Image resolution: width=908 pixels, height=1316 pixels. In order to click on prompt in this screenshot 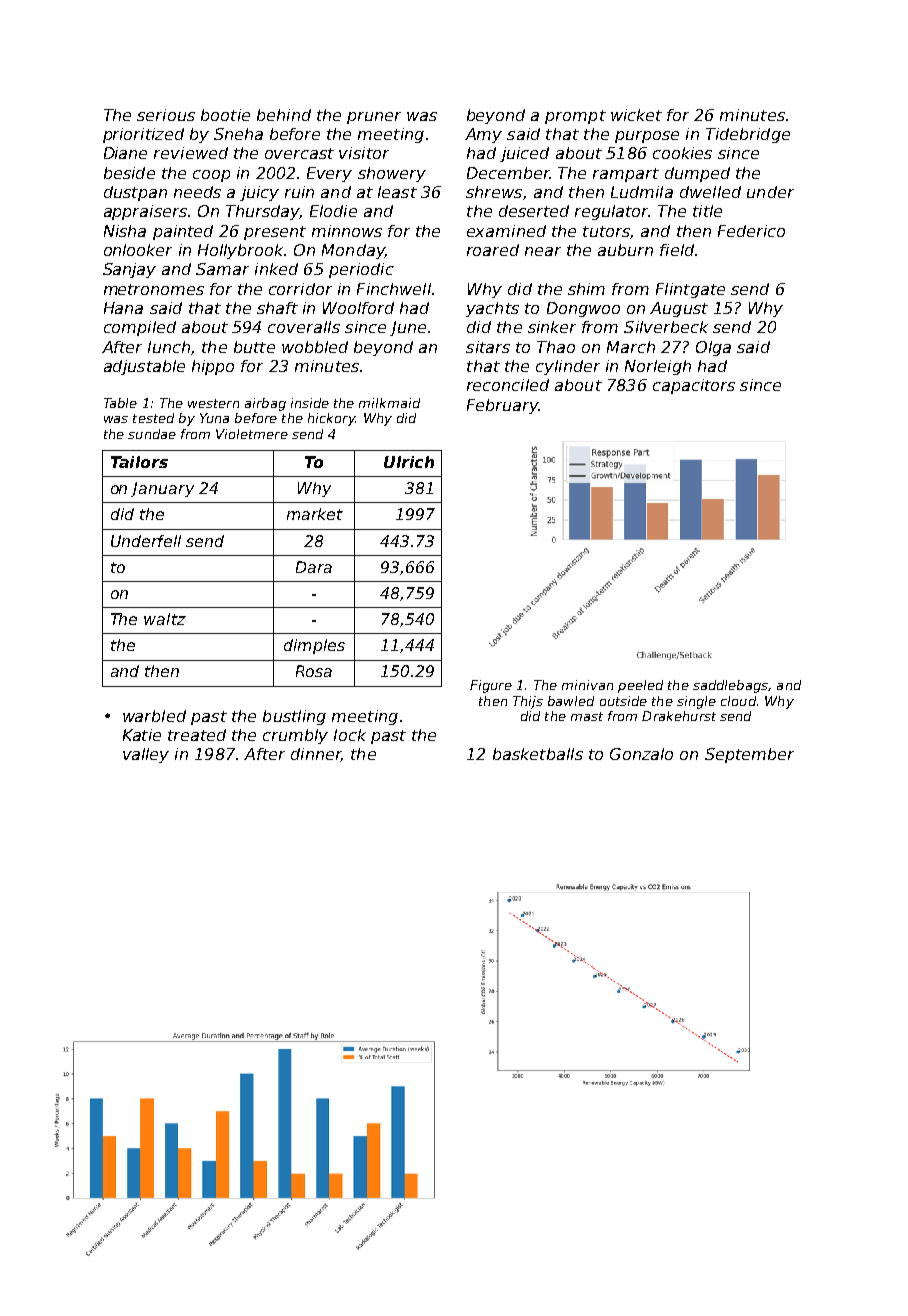, I will do `click(575, 117)`.
